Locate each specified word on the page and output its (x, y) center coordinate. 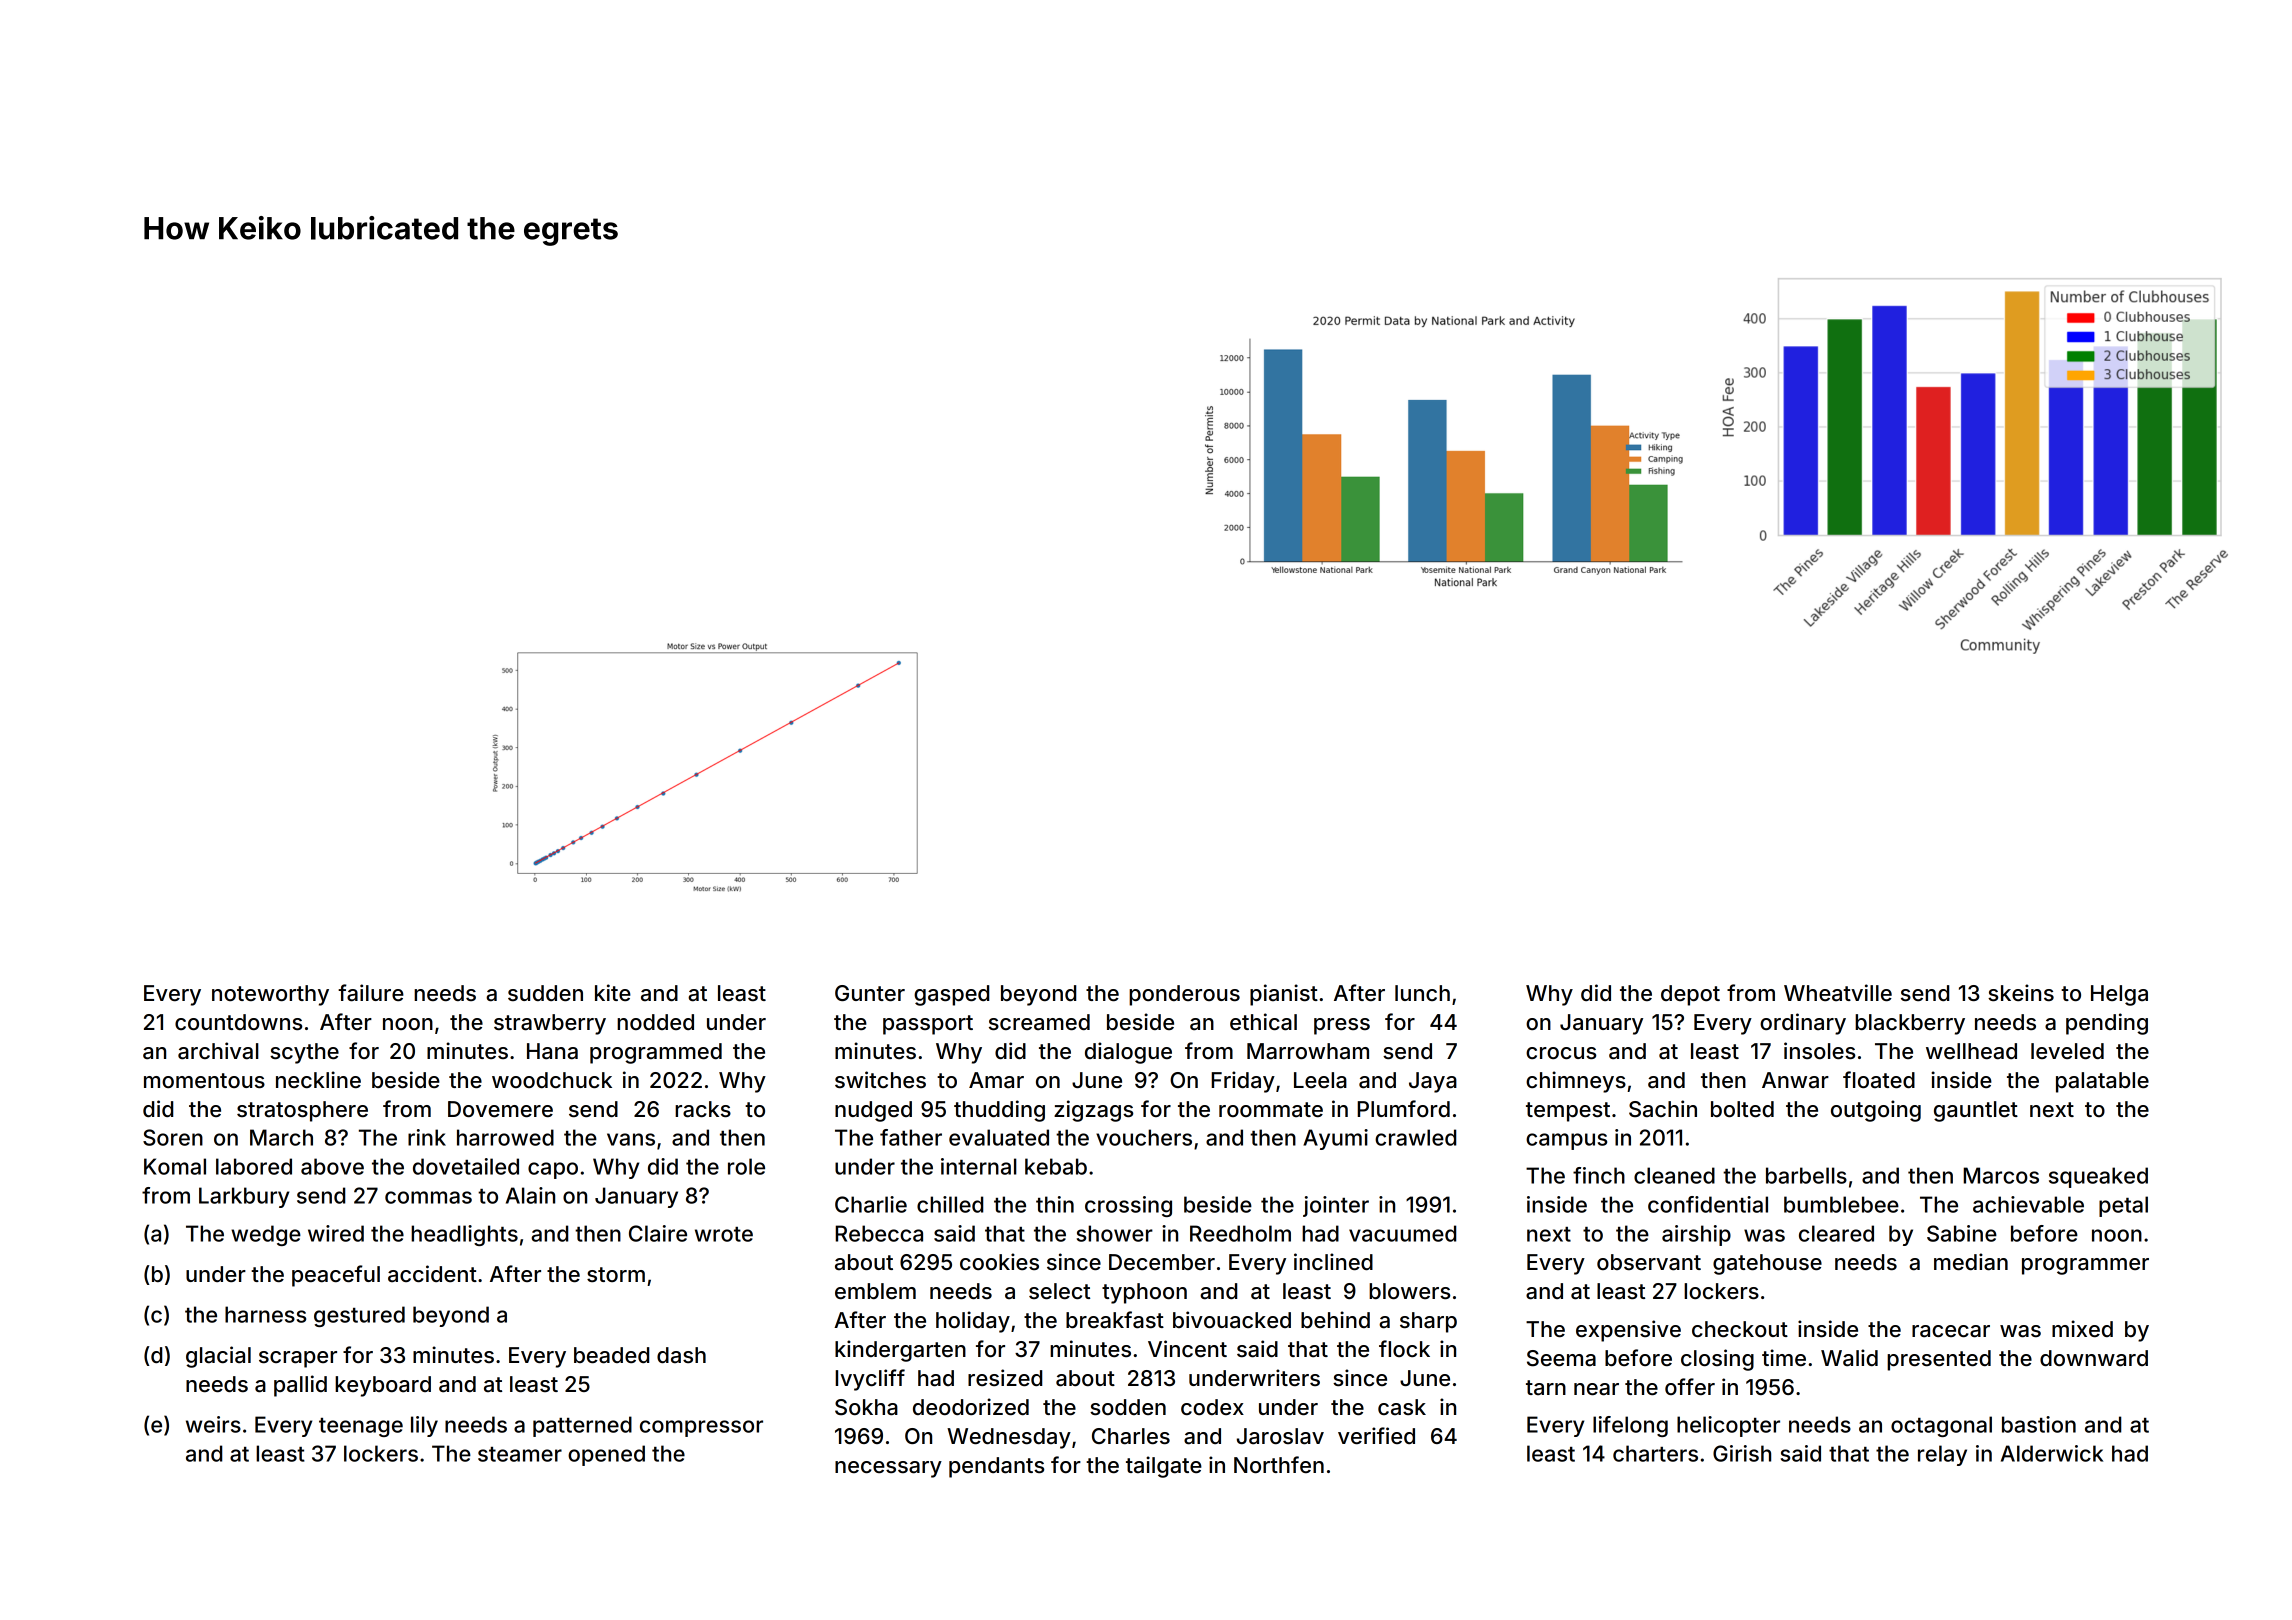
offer (1690, 1386)
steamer (520, 1454)
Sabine (1962, 1233)
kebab (1056, 1166)
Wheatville (1838, 993)
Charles (1131, 1436)
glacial (218, 1357)
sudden (545, 993)
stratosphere (302, 1111)
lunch (1422, 993)
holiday (973, 1322)
